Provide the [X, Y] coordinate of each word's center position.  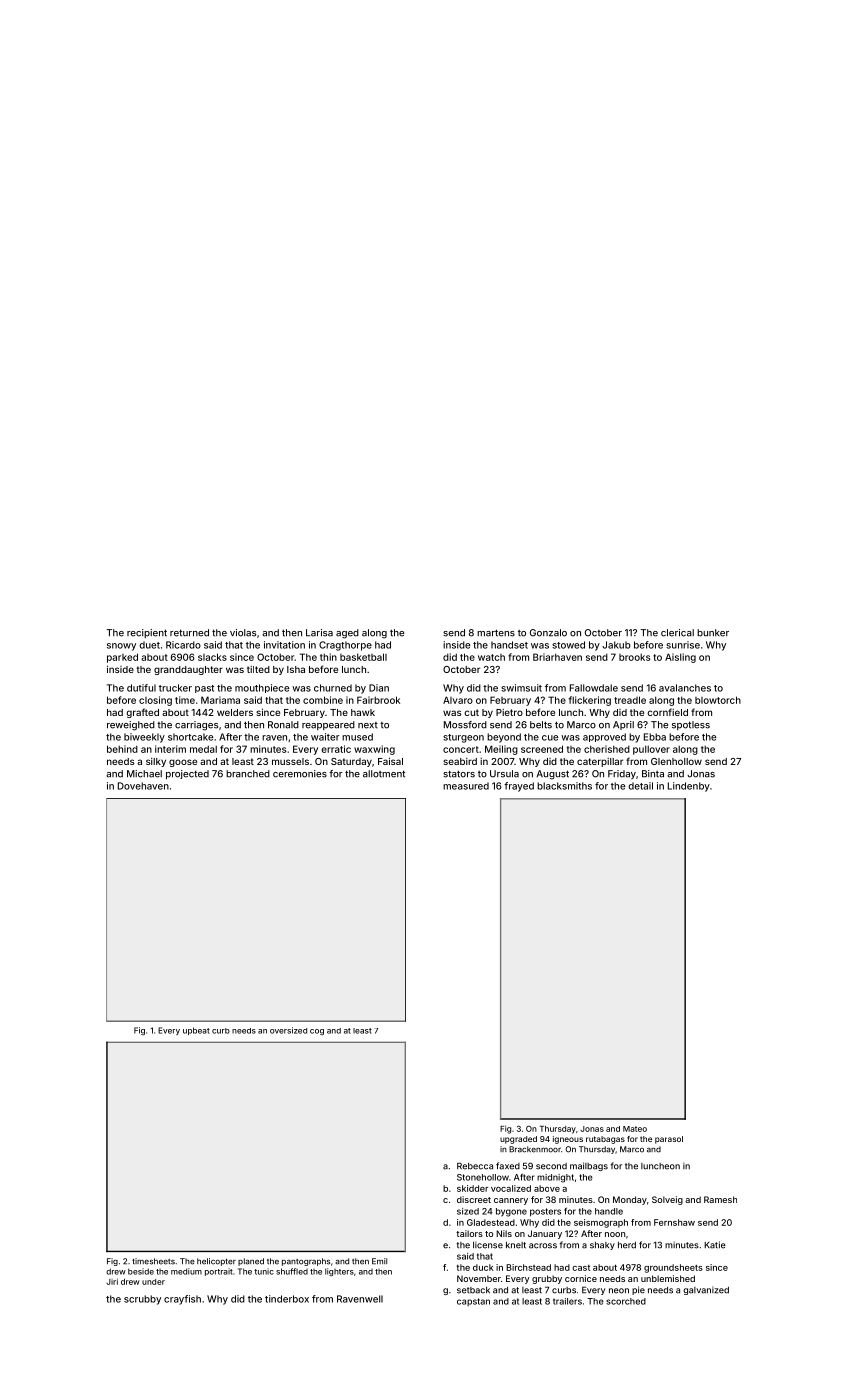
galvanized [706, 1290]
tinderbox [287, 1299]
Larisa [319, 633]
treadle [630, 700]
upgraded [518, 1140]
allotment [384, 774]
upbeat [196, 1031]
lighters [339, 1272]
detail [640, 786]
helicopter [216, 1262]
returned [189, 633]
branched [248, 774]
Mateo [635, 1129]
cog [317, 1032]
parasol [669, 1140]
